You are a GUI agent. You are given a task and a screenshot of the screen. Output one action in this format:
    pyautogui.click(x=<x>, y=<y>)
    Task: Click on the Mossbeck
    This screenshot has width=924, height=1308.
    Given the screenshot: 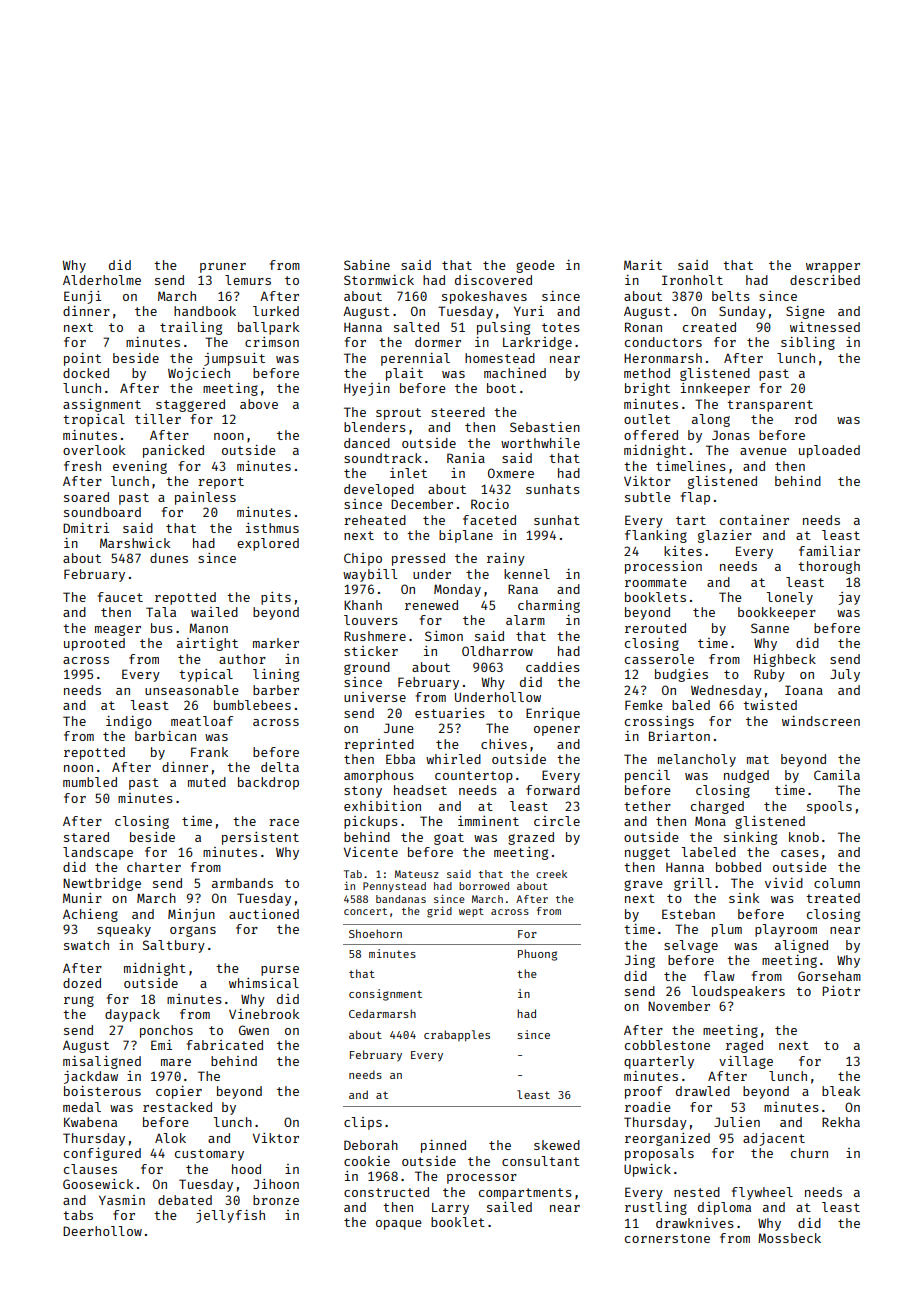 What is the action you would take?
    pyautogui.click(x=789, y=1238)
